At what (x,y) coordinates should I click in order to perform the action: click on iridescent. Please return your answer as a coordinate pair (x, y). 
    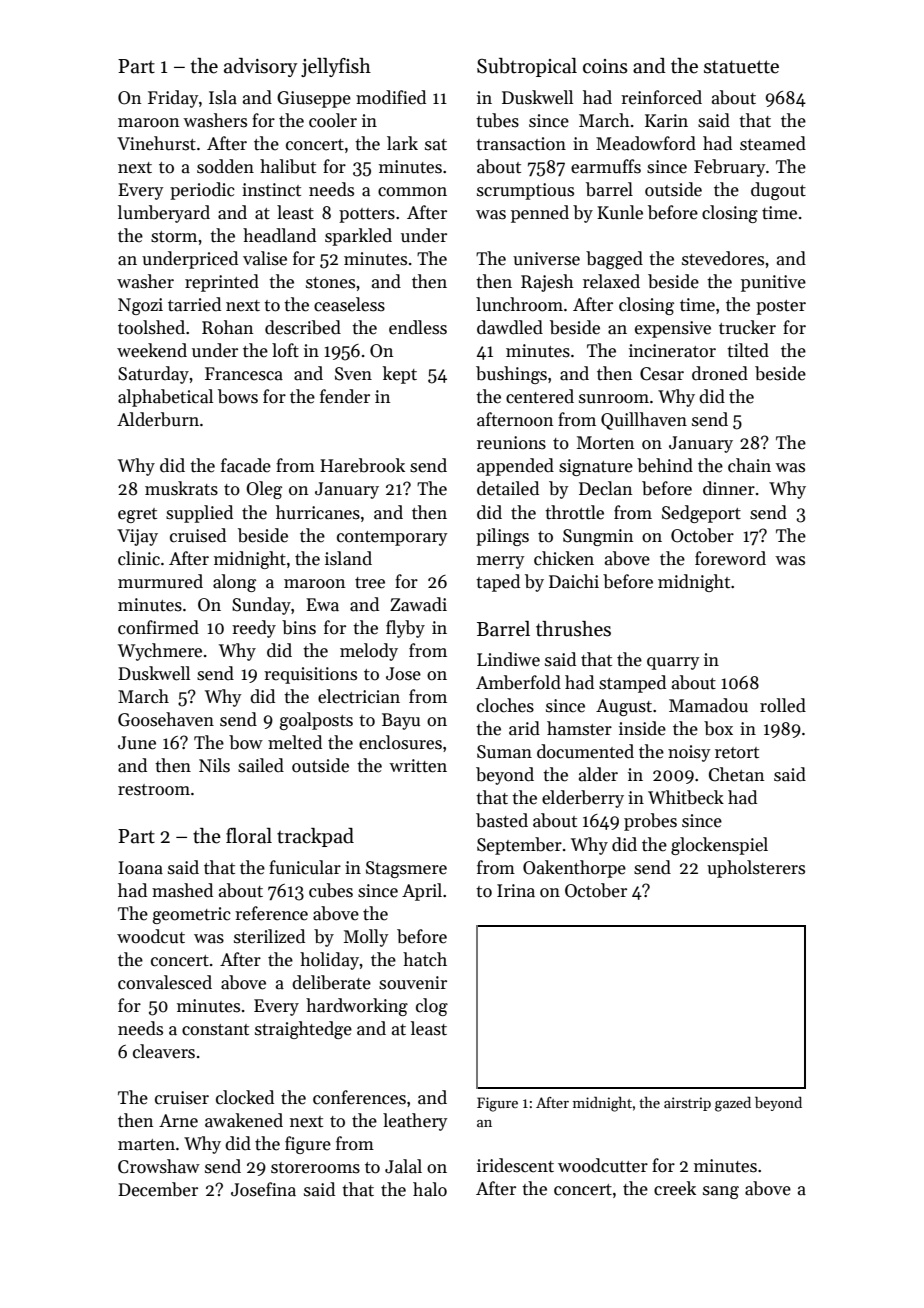
    Looking at the image, I should click on (515, 1165).
